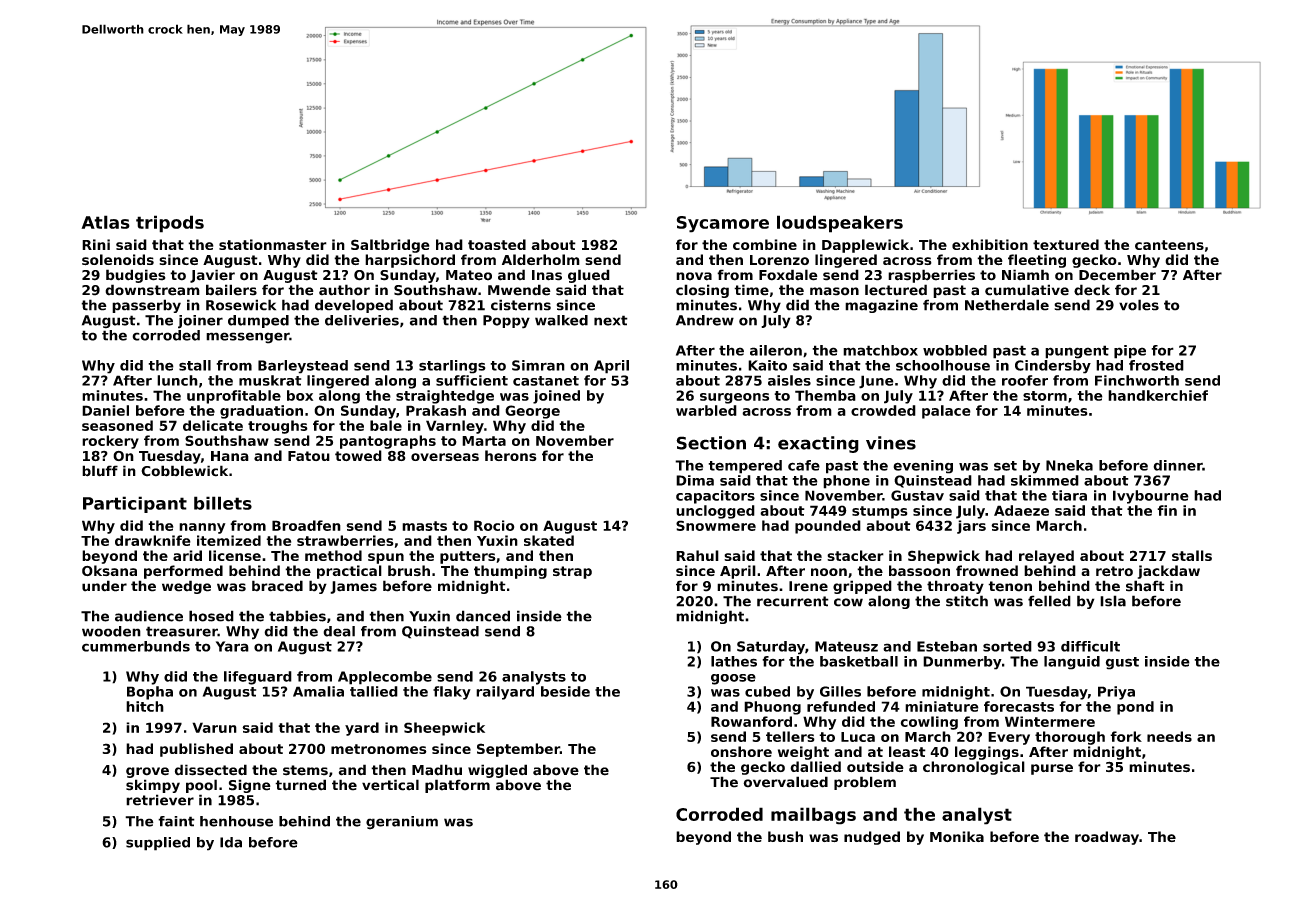 Image resolution: width=1308 pixels, height=924 pixels. I want to click on Netherdale, so click(1007, 305).
